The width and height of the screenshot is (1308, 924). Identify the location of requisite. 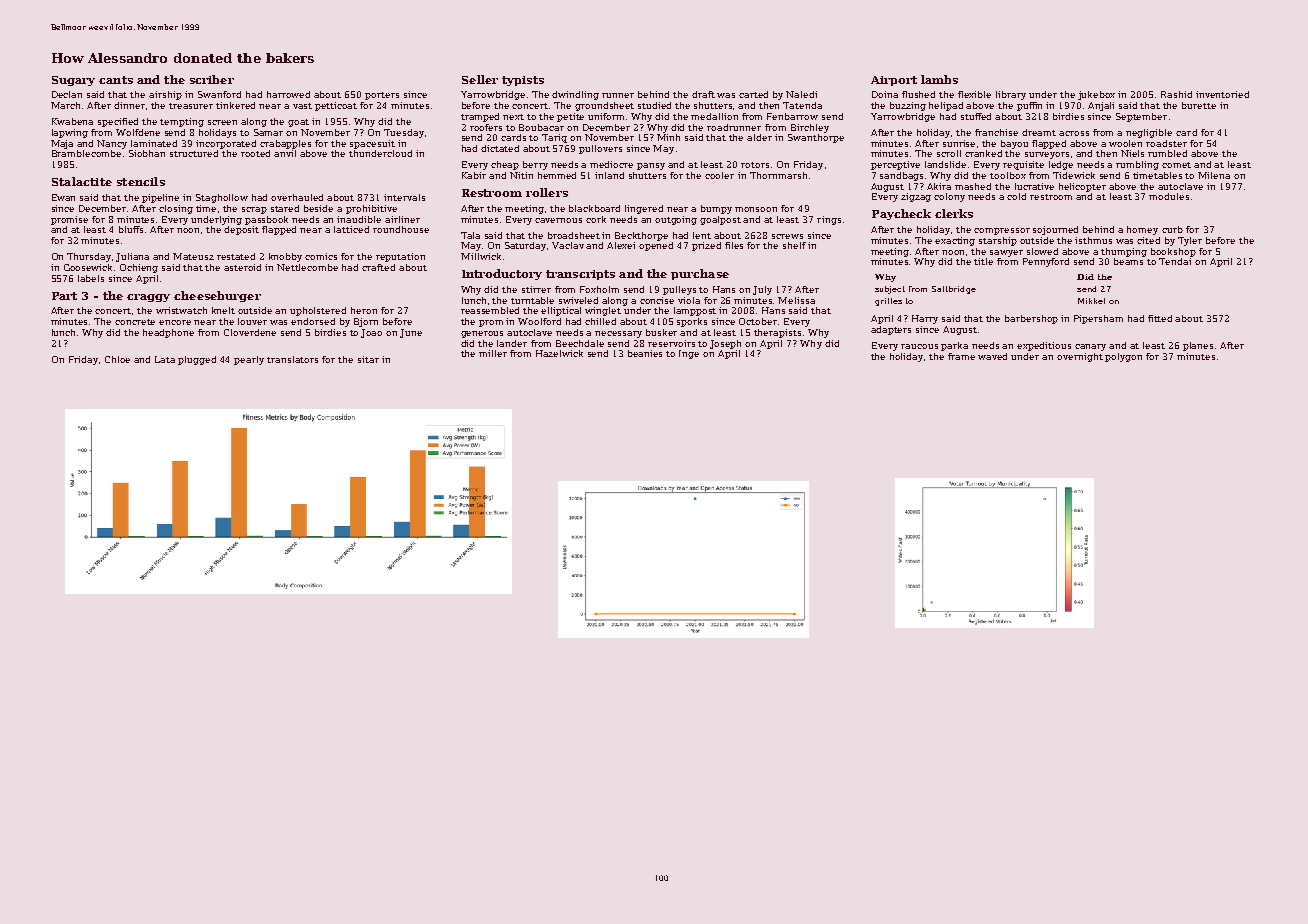
(1023, 165).
